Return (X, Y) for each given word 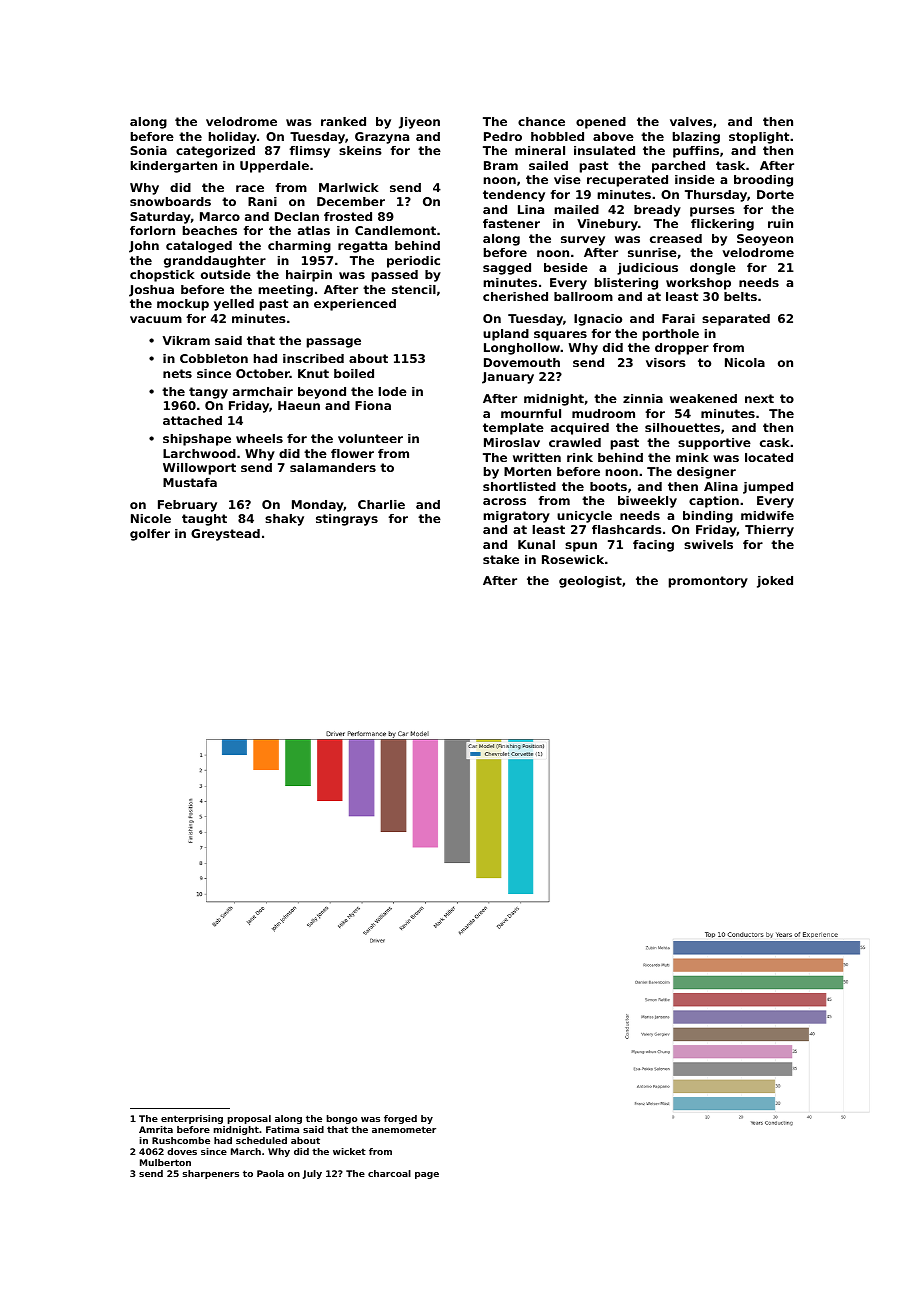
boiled (354, 373)
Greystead (225, 535)
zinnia (643, 398)
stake (501, 559)
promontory (708, 582)
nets (177, 373)
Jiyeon (419, 123)
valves (691, 121)
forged (400, 1119)
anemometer (404, 1129)
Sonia (148, 150)
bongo (342, 1119)
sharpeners (211, 1174)
